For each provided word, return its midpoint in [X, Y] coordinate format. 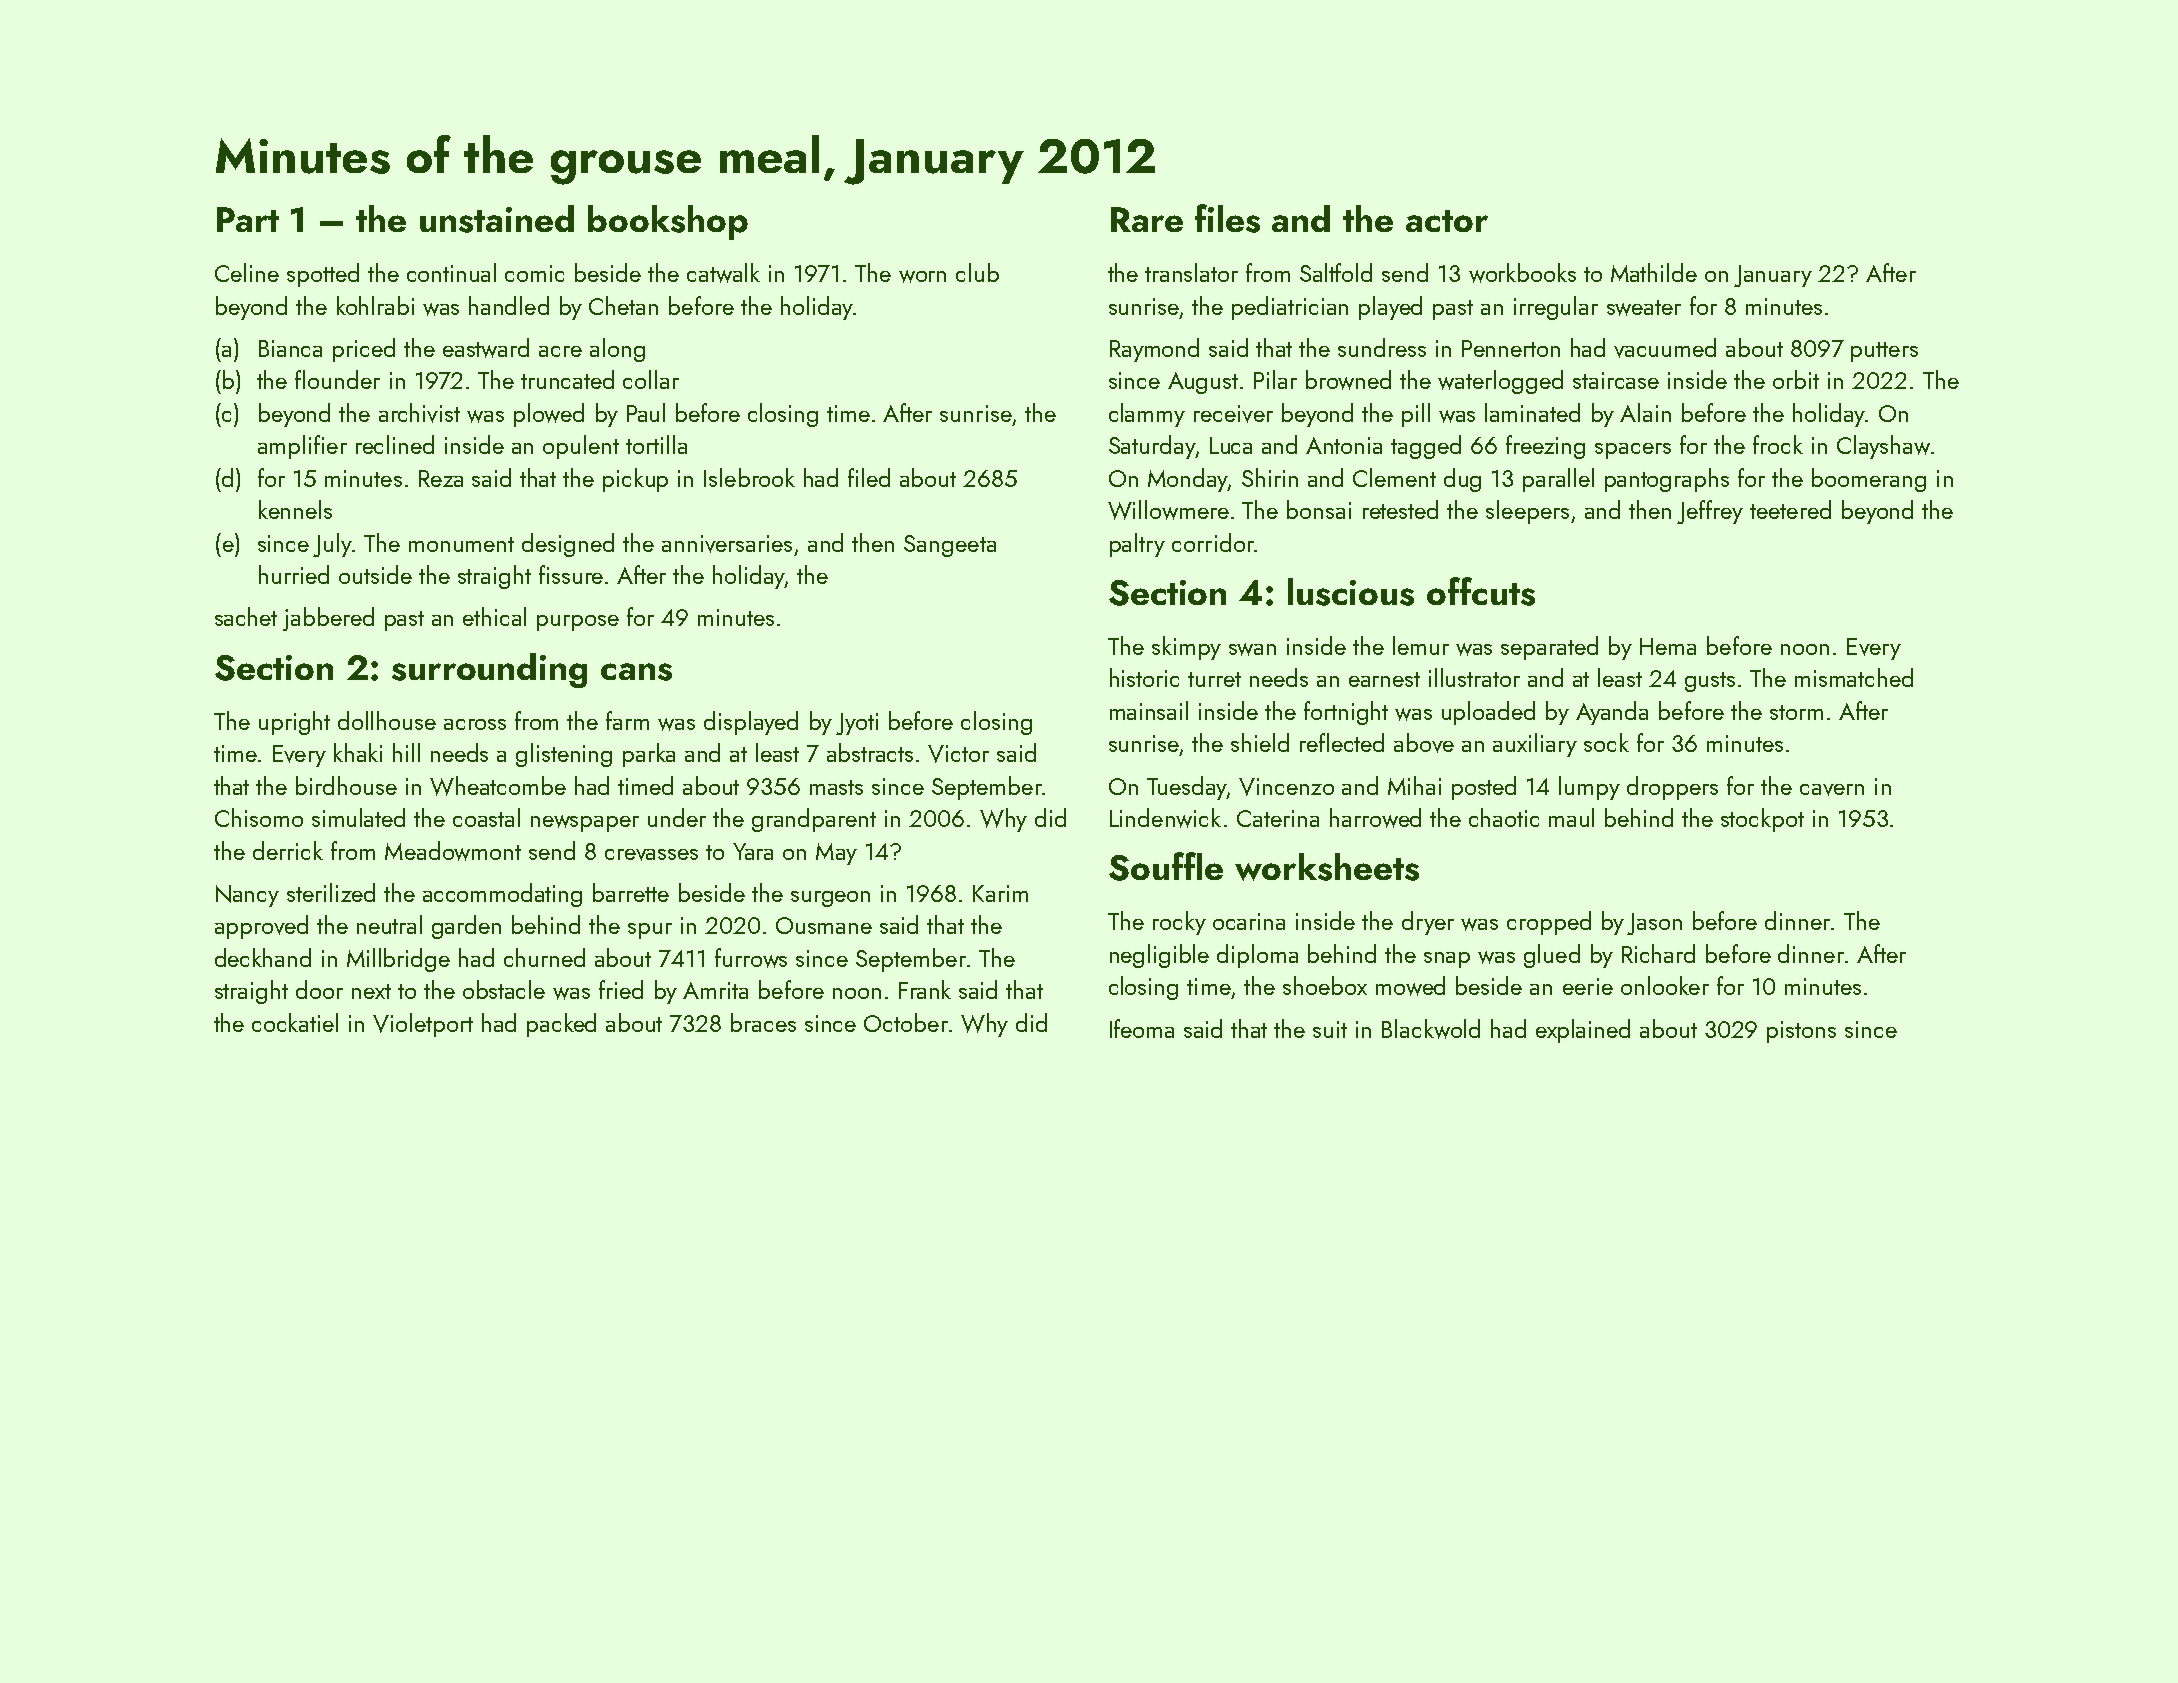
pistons [1801, 1032]
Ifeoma [1142, 1028]
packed [561, 1025]
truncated [567, 379]
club [977, 272]
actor [1447, 221]
